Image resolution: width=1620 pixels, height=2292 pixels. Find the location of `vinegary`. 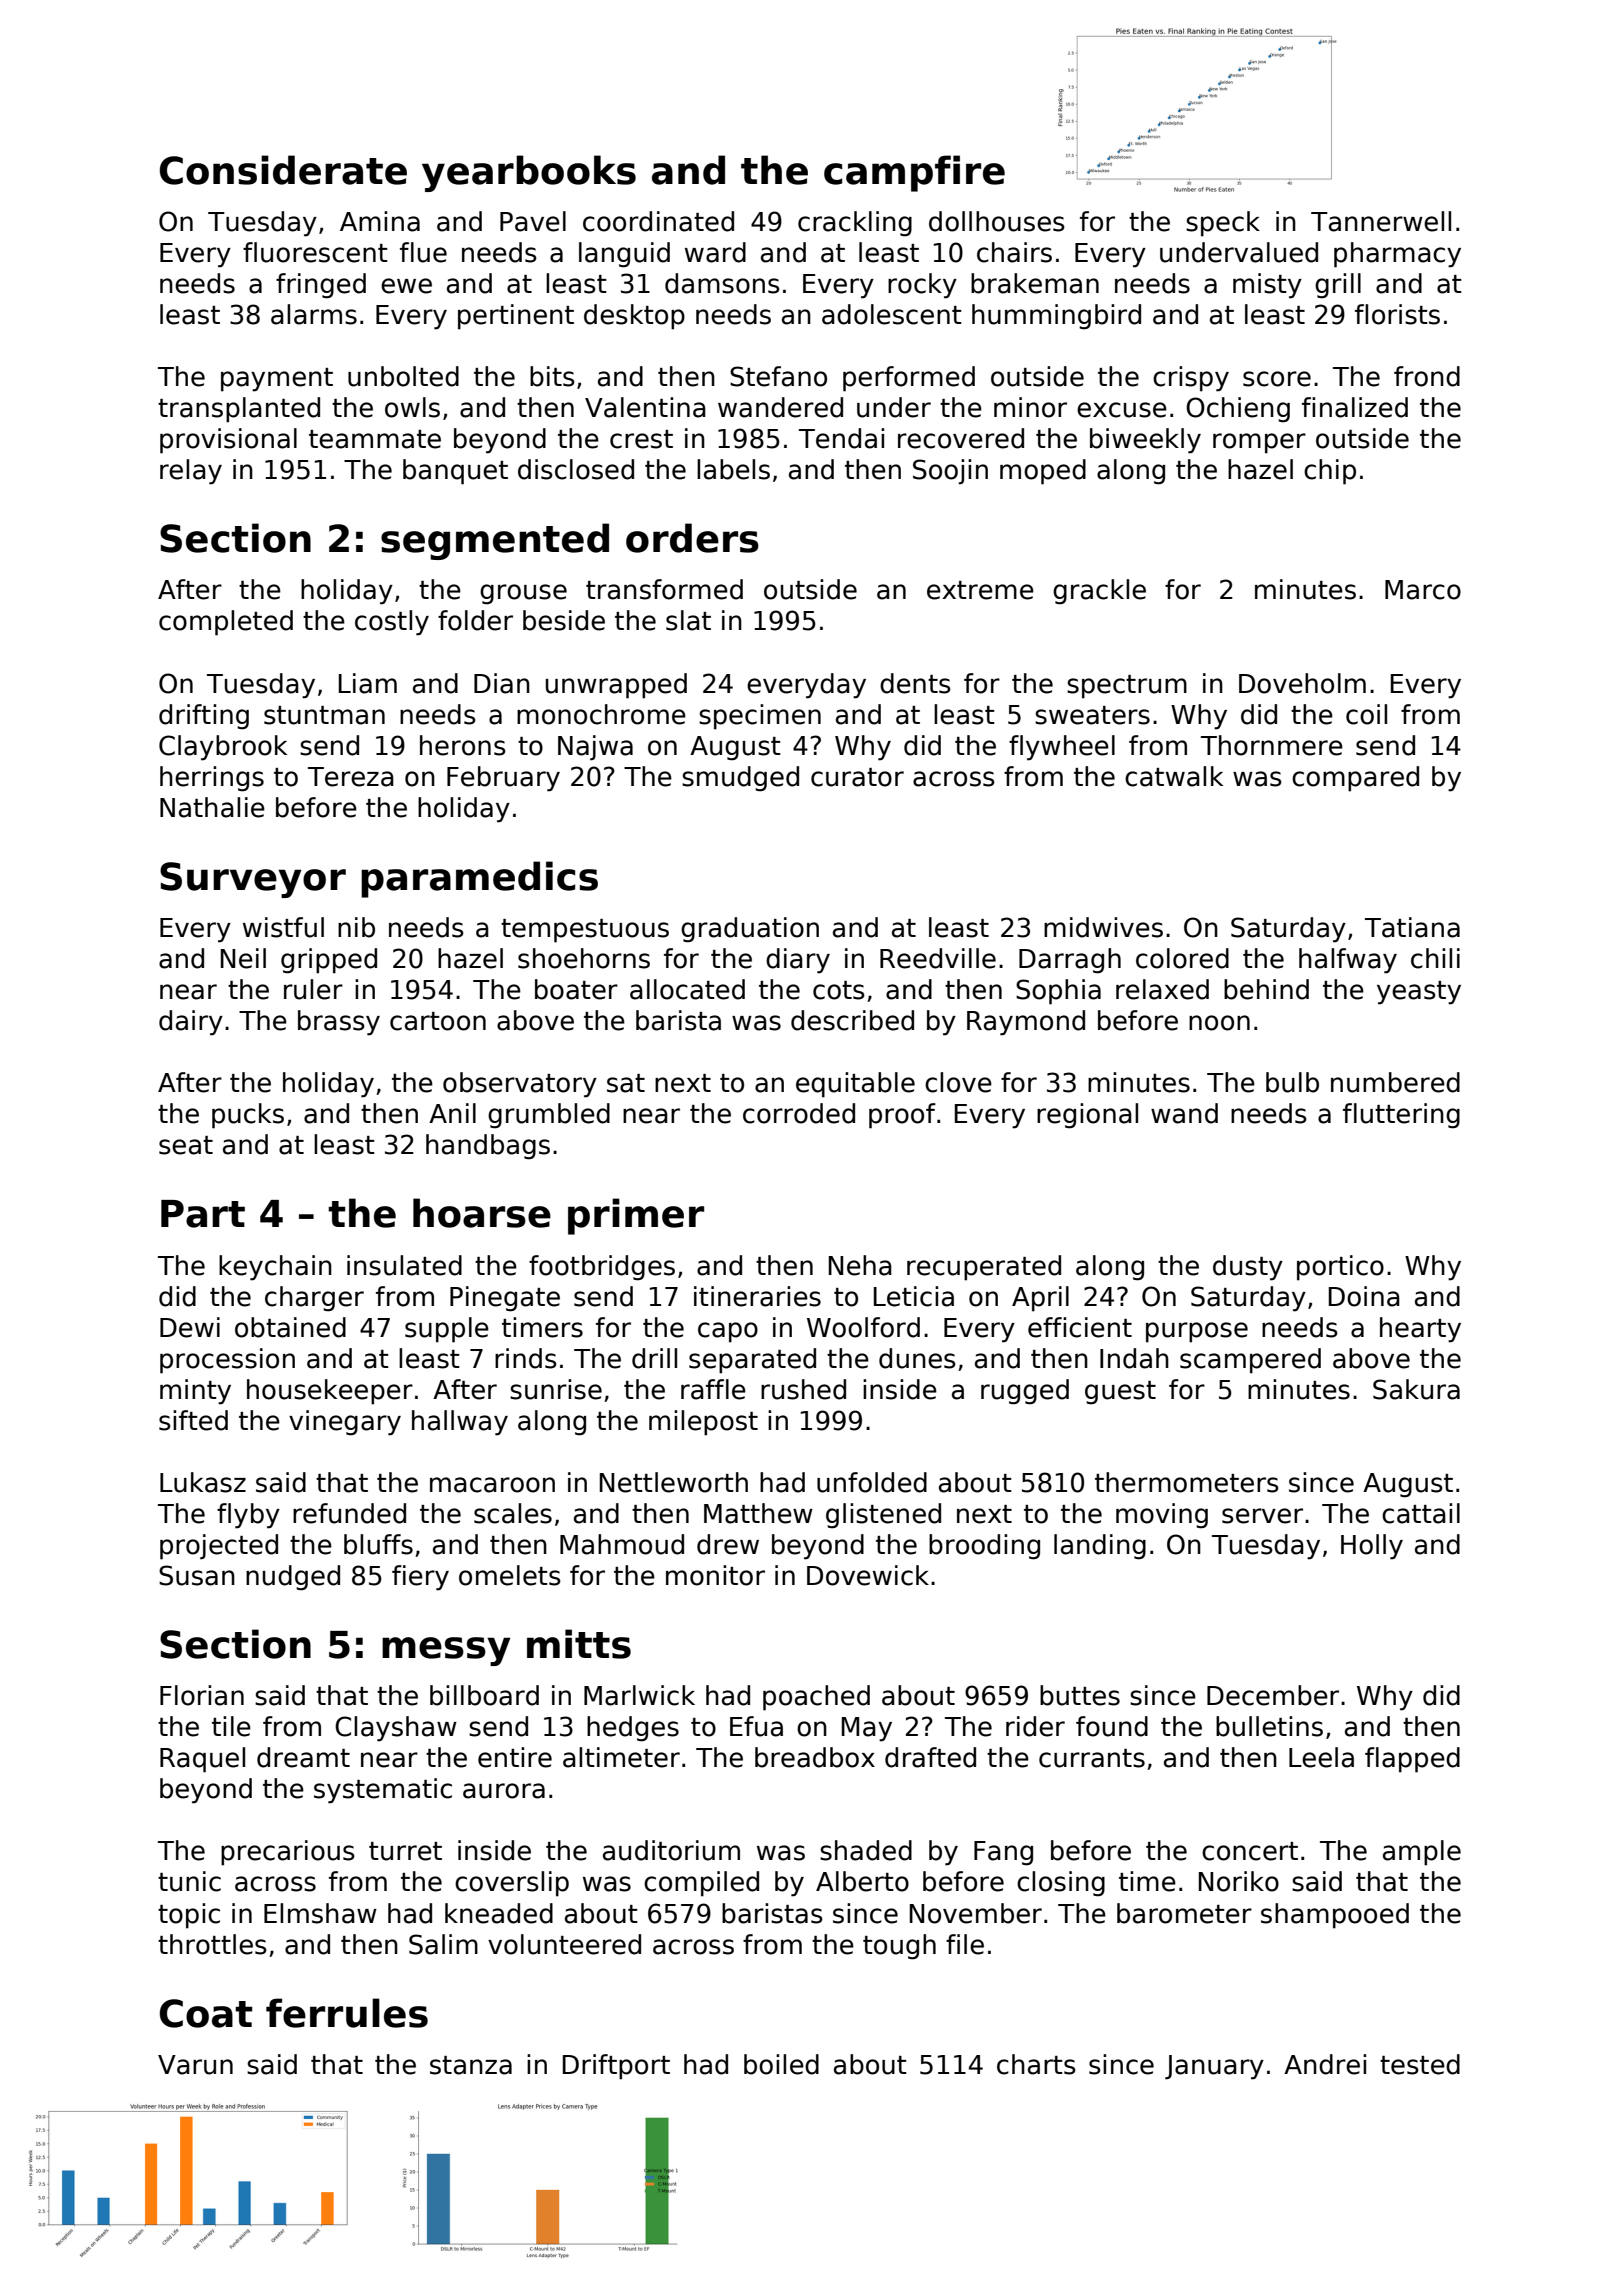

vinegary is located at coordinates (345, 1423).
